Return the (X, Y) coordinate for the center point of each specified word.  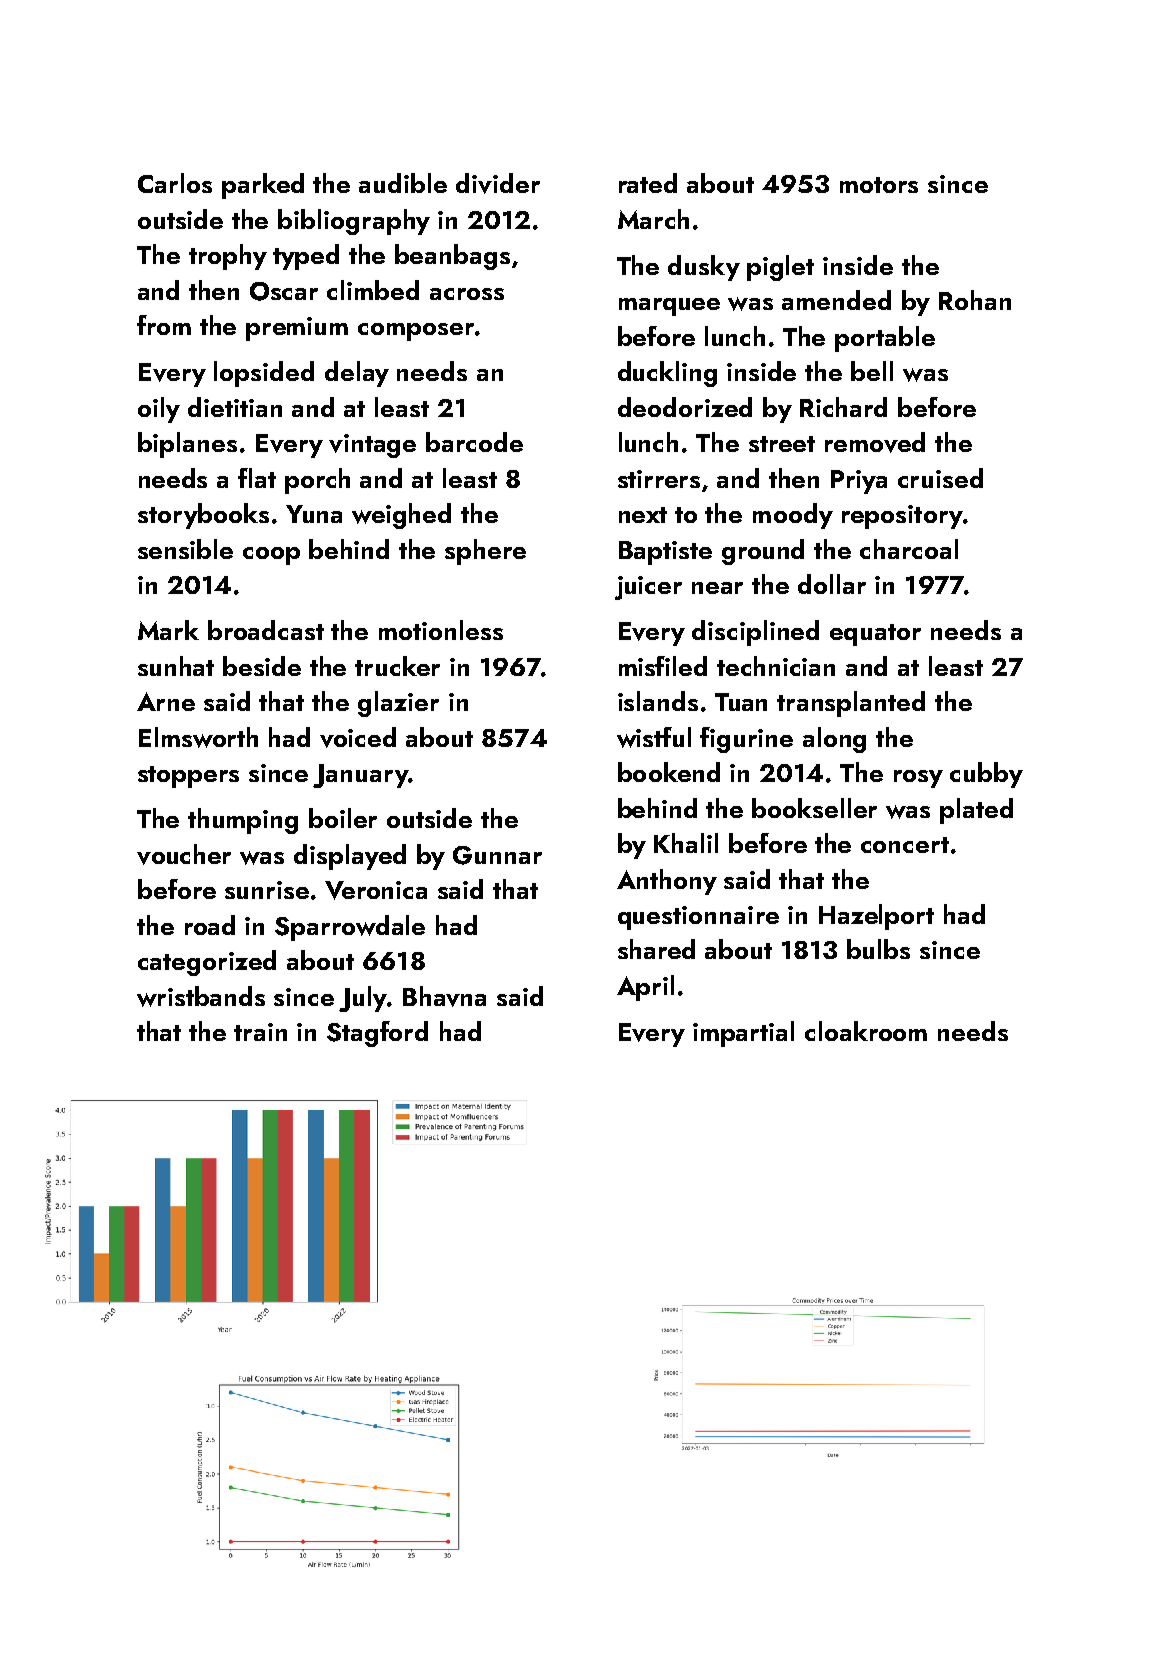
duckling (667, 374)
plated (976, 811)
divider (498, 183)
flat (257, 478)
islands (658, 701)
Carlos (175, 183)
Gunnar (497, 855)
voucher (184, 854)
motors (879, 185)
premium (297, 329)
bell (872, 371)
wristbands (201, 996)
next (643, 515)
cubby (986, 775)
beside (262, 666)
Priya (859, 482)
